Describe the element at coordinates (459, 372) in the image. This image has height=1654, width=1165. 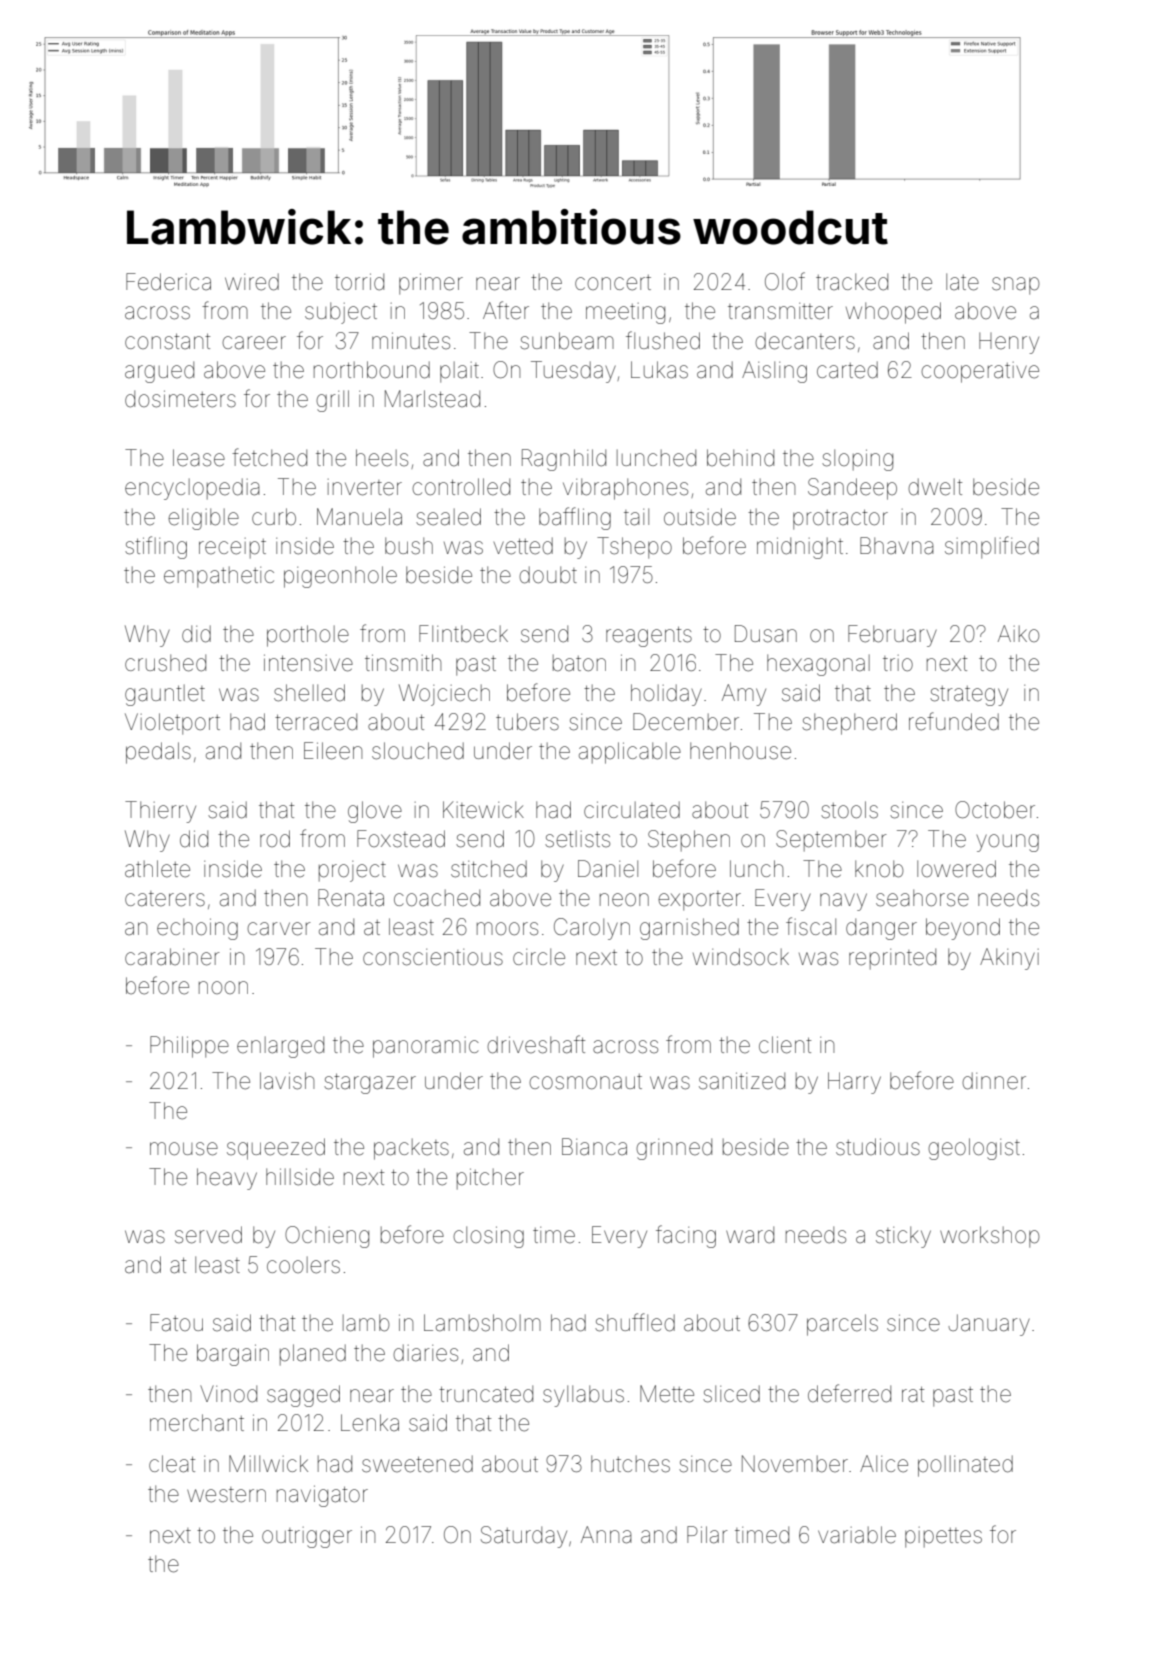
I see `plait` at that location.
